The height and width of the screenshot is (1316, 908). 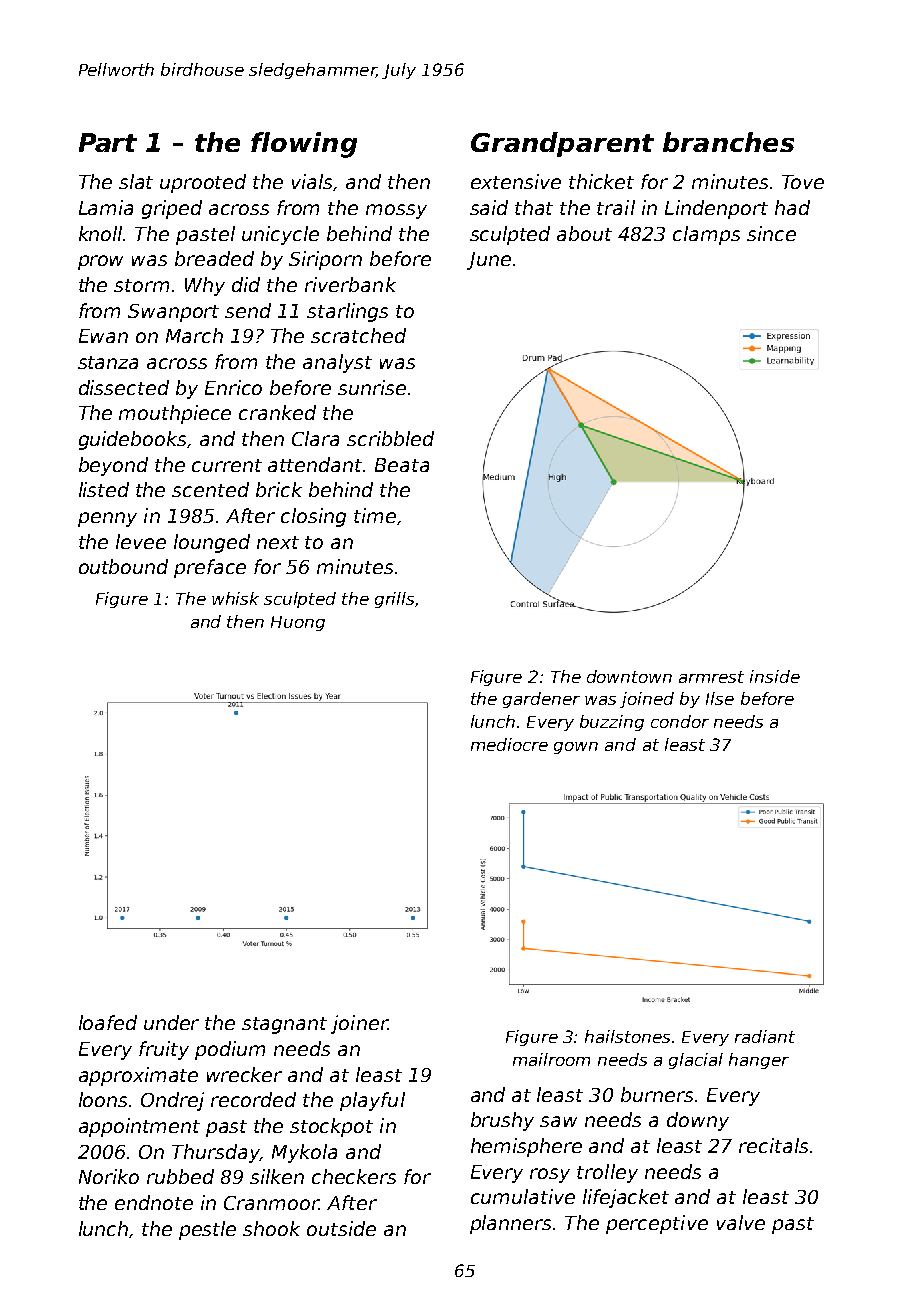 What do you see at coordinates (775, 676) in the screenshot?
I see `inside` at bounding box center [775, 676].
